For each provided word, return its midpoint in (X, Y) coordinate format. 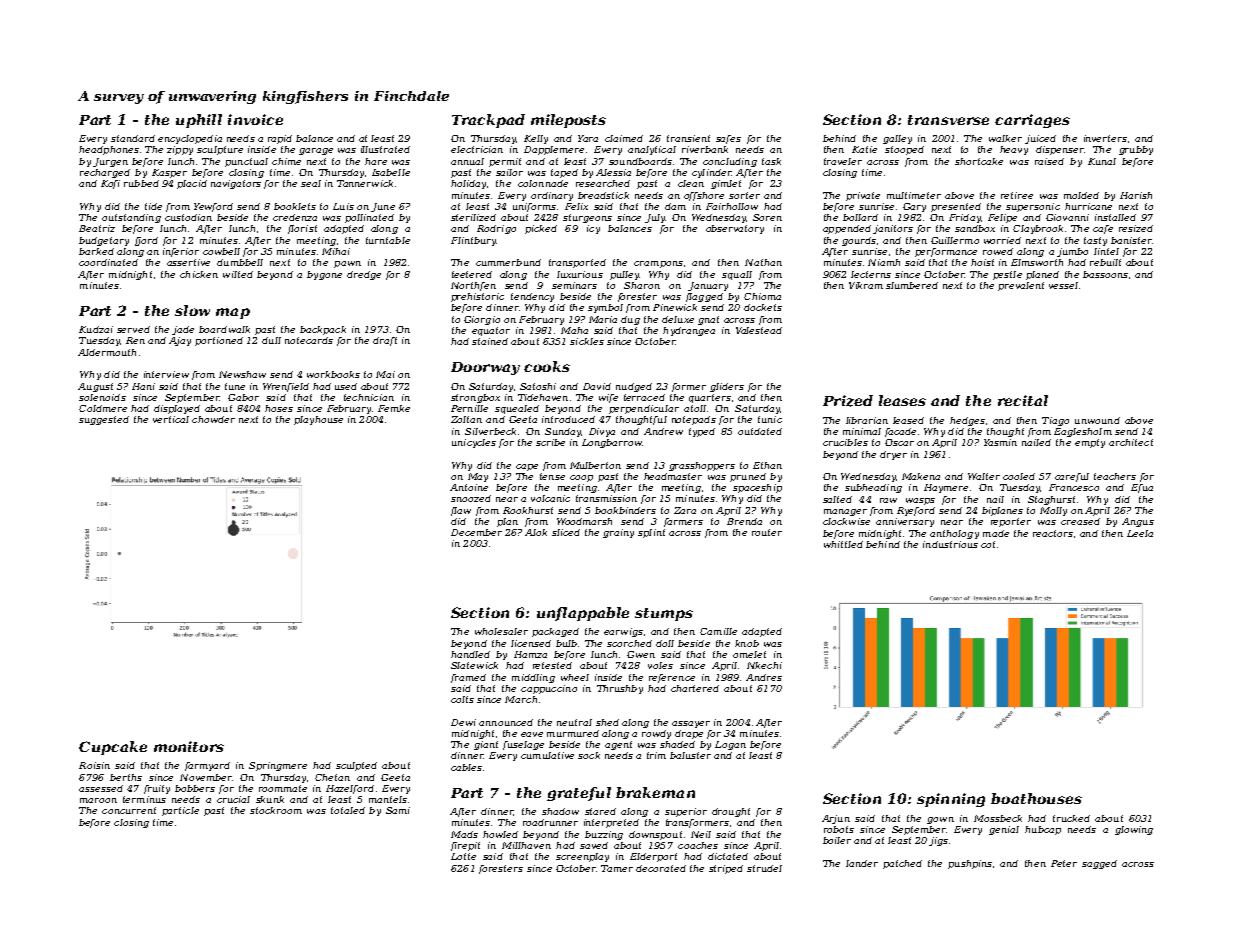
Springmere (278, 766)
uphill (199, 121)
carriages (1032, 121)
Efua (1142, 488)
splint (651, 533)
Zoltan (466, 419)
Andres (764, 677)
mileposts (568, 121)
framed (468, 678)
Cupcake (113, 748)
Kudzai (96, 329)
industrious (950, 544)
